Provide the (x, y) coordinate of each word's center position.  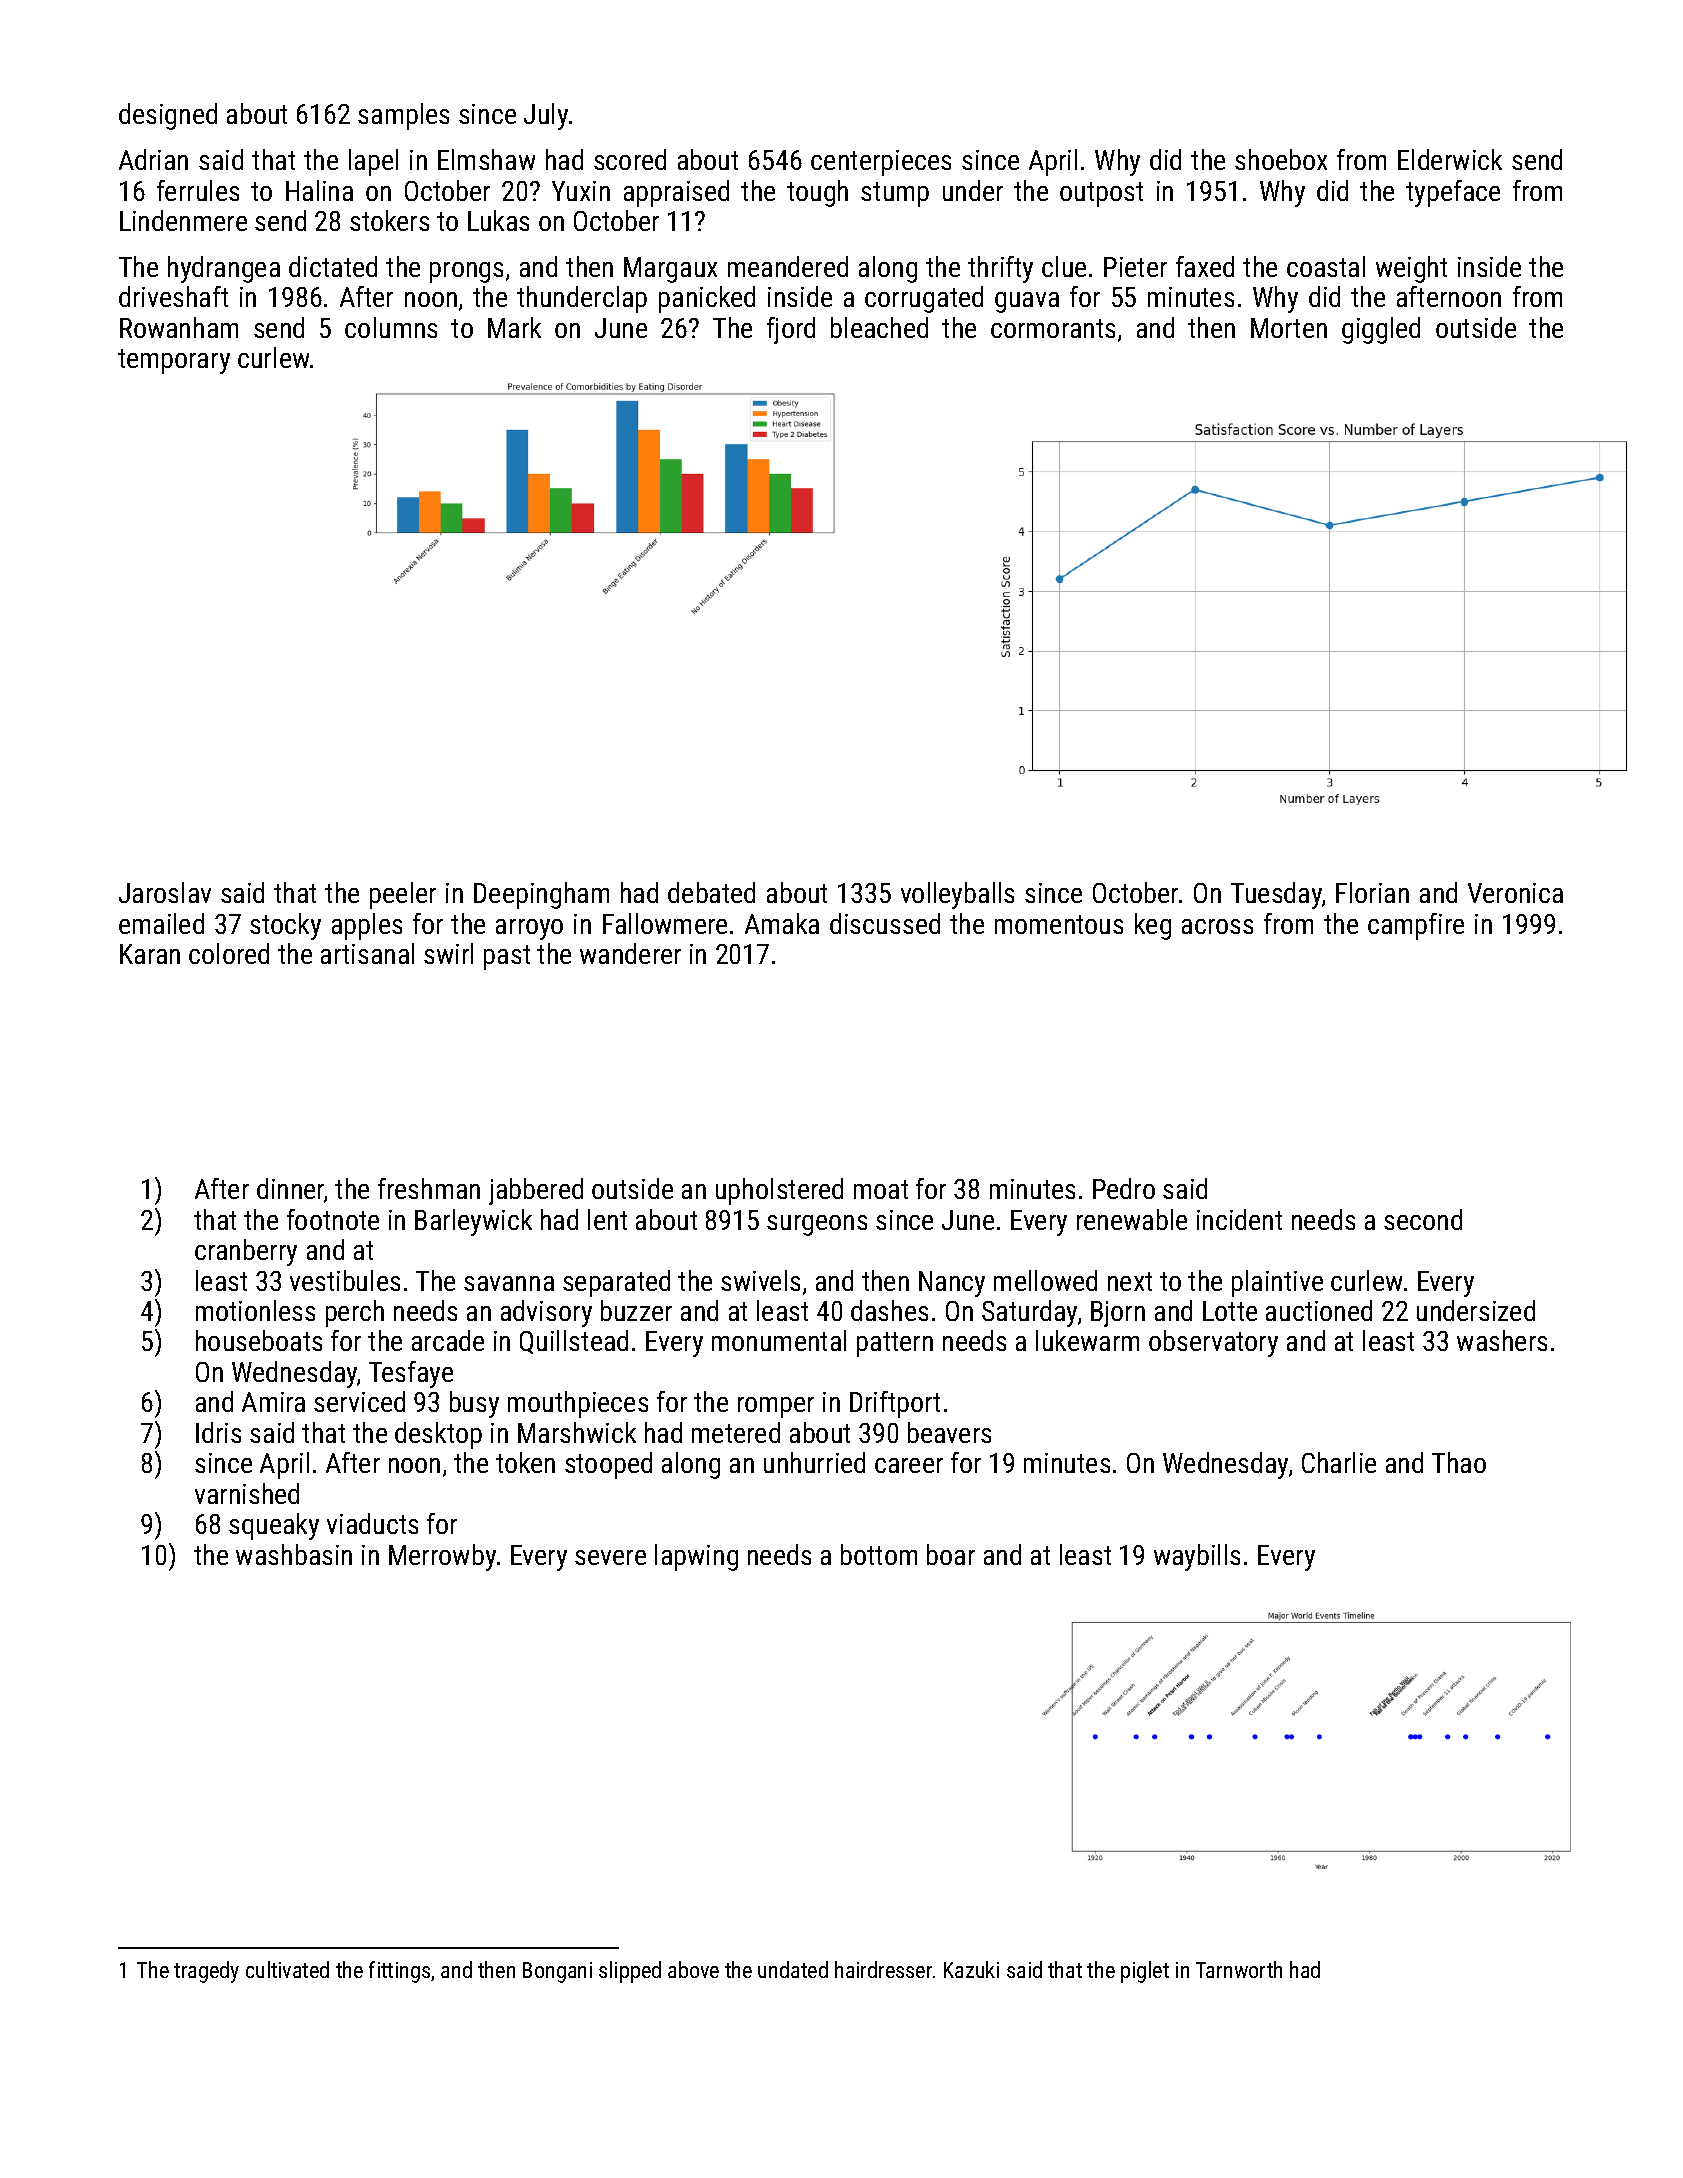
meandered (788, 266)
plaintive (1277, 1283)
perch (355, 1313)
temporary (174, 361)
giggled (1381, 330)
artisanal (367, 953)
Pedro (1124, 1188)
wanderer (630, 953)
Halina (319, 190)
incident (1239, 1219)
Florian (1372, 892)
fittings (399, 1972)
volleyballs (957, 895)
